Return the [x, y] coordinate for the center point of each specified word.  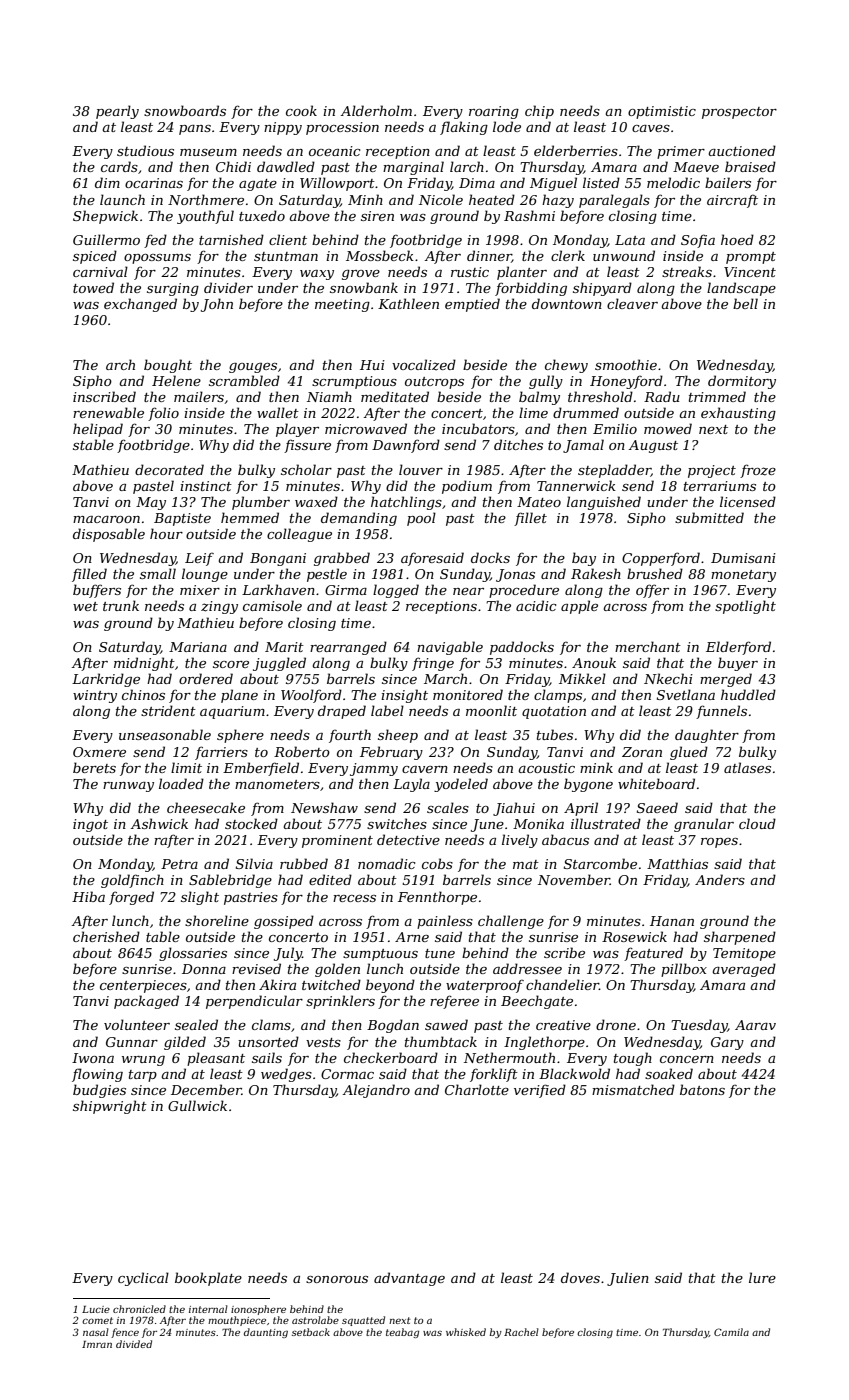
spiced [95, 257]
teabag [402, 1333]
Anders [720, 879]
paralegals [614, 201]
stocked [251, 823]
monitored [468, 694]
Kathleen [408, 303]
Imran [97, 1344]
